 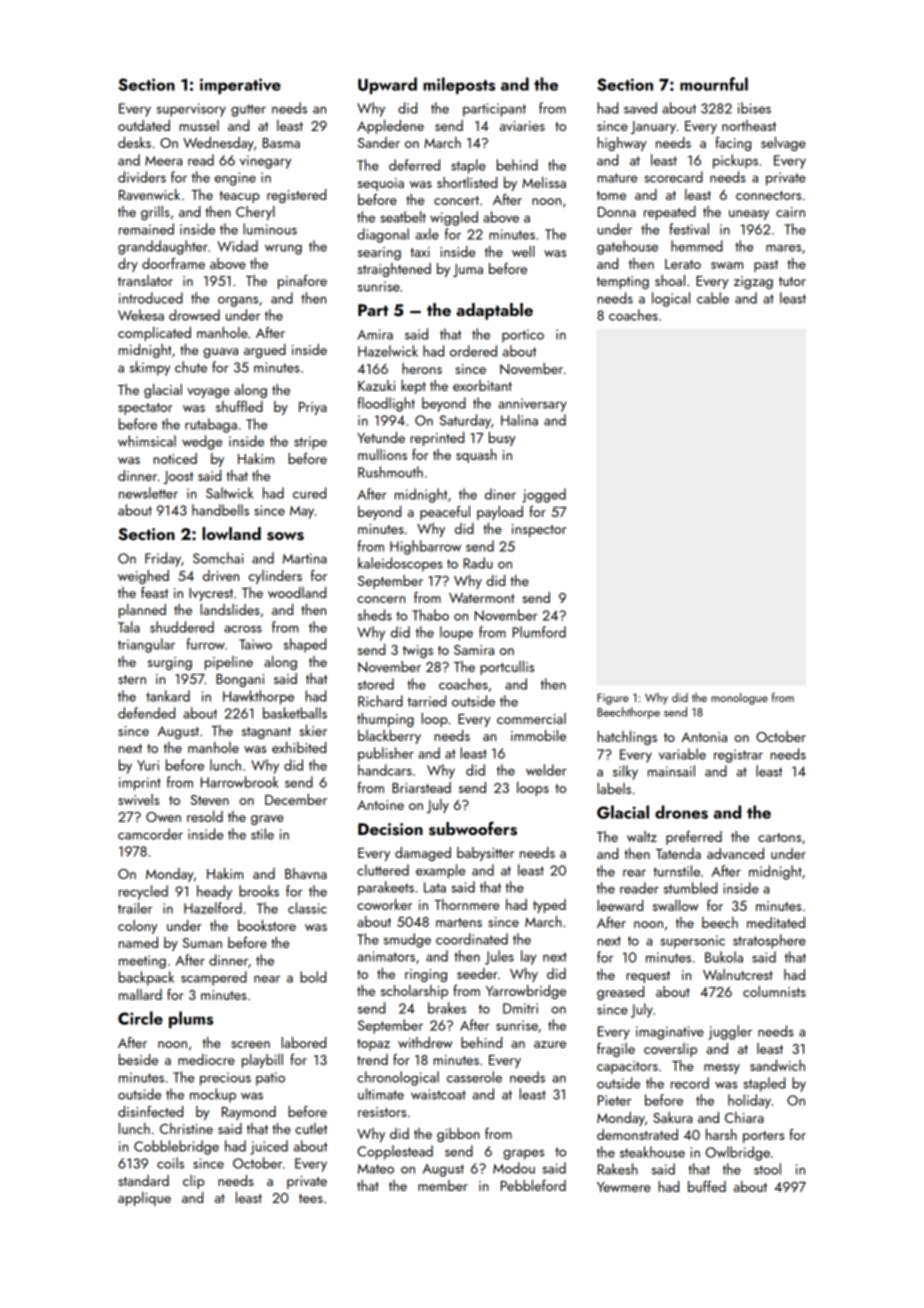 What do you see at coordinates (299, 747) in the page?
I see `exhibited` at bounding box center [299, 747].
